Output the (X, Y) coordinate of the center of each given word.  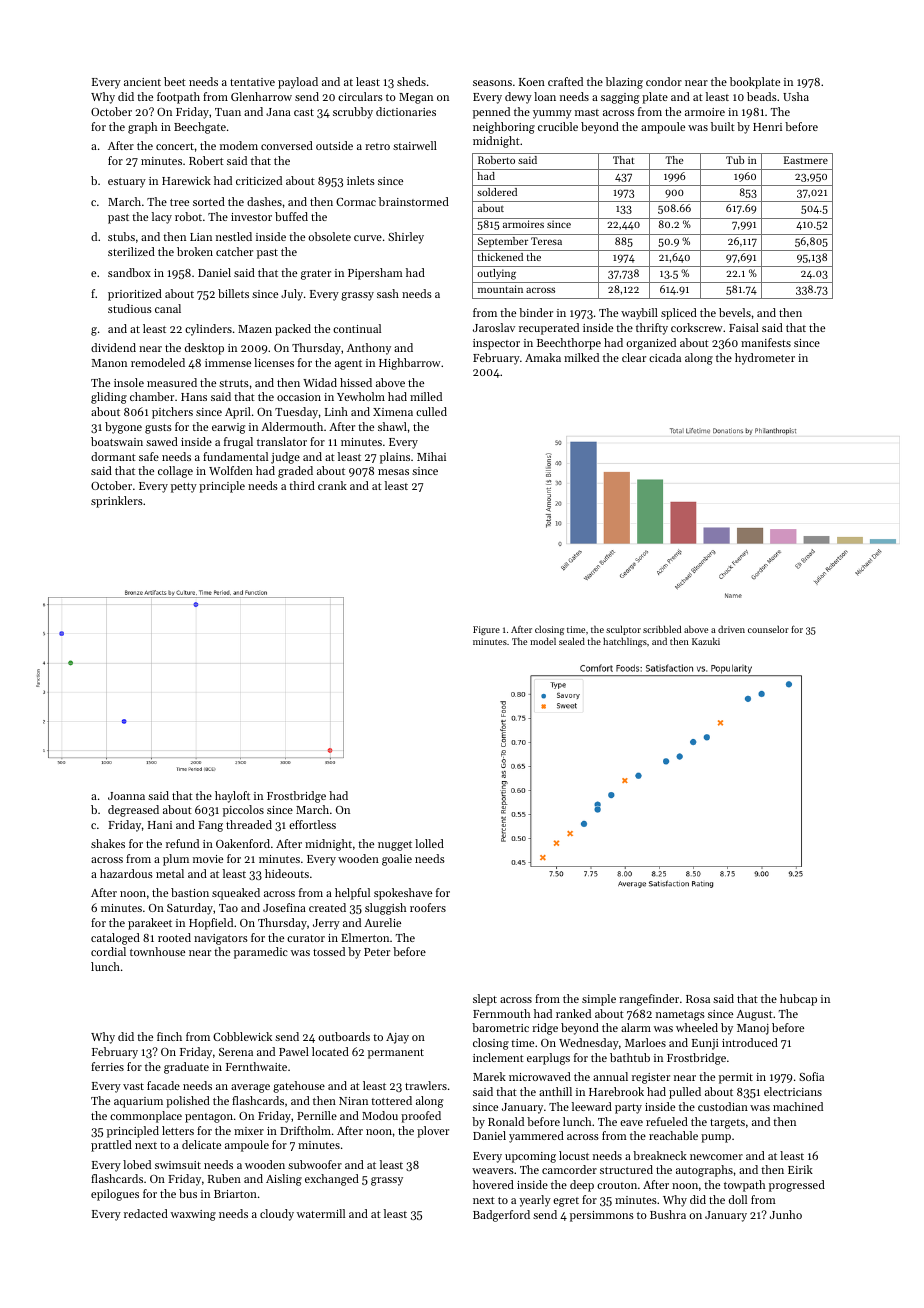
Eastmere (806, 160)
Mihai (431, 456)
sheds (411, 81)
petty (184, 488)
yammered (536, 1137)
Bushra (668, 1214)
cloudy (277, 1215)
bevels (735, 312)
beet (175, 81)
